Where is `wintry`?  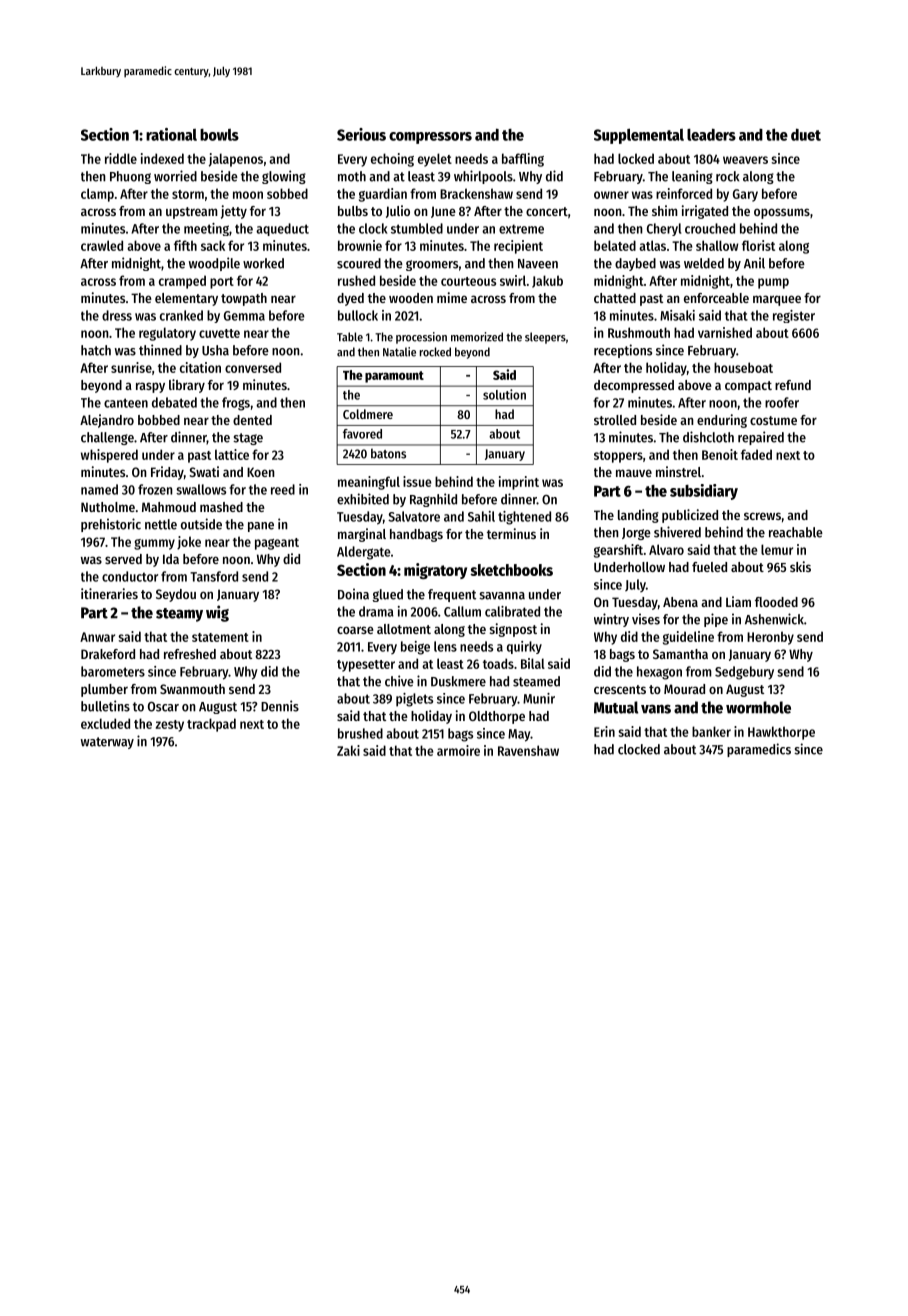 wintry is located at coordinates (611, 620).
